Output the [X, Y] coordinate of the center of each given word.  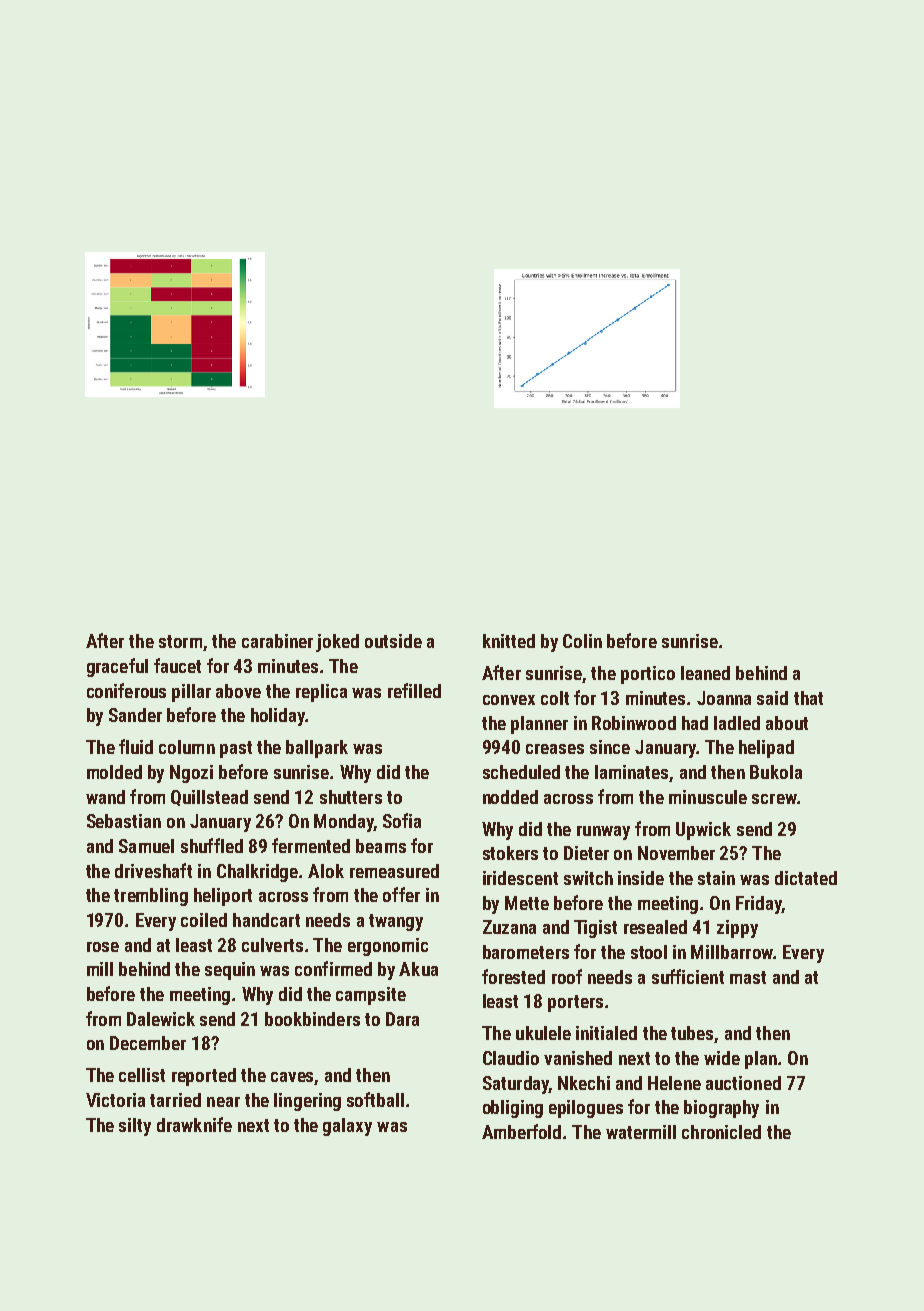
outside [393, 641]
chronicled [721, 1132]
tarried [175, 1100]
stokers [510, 853]
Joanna [724, 698]
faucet [177, 665]
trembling [151, 897]
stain [716, 878]
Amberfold [521, 1131]
